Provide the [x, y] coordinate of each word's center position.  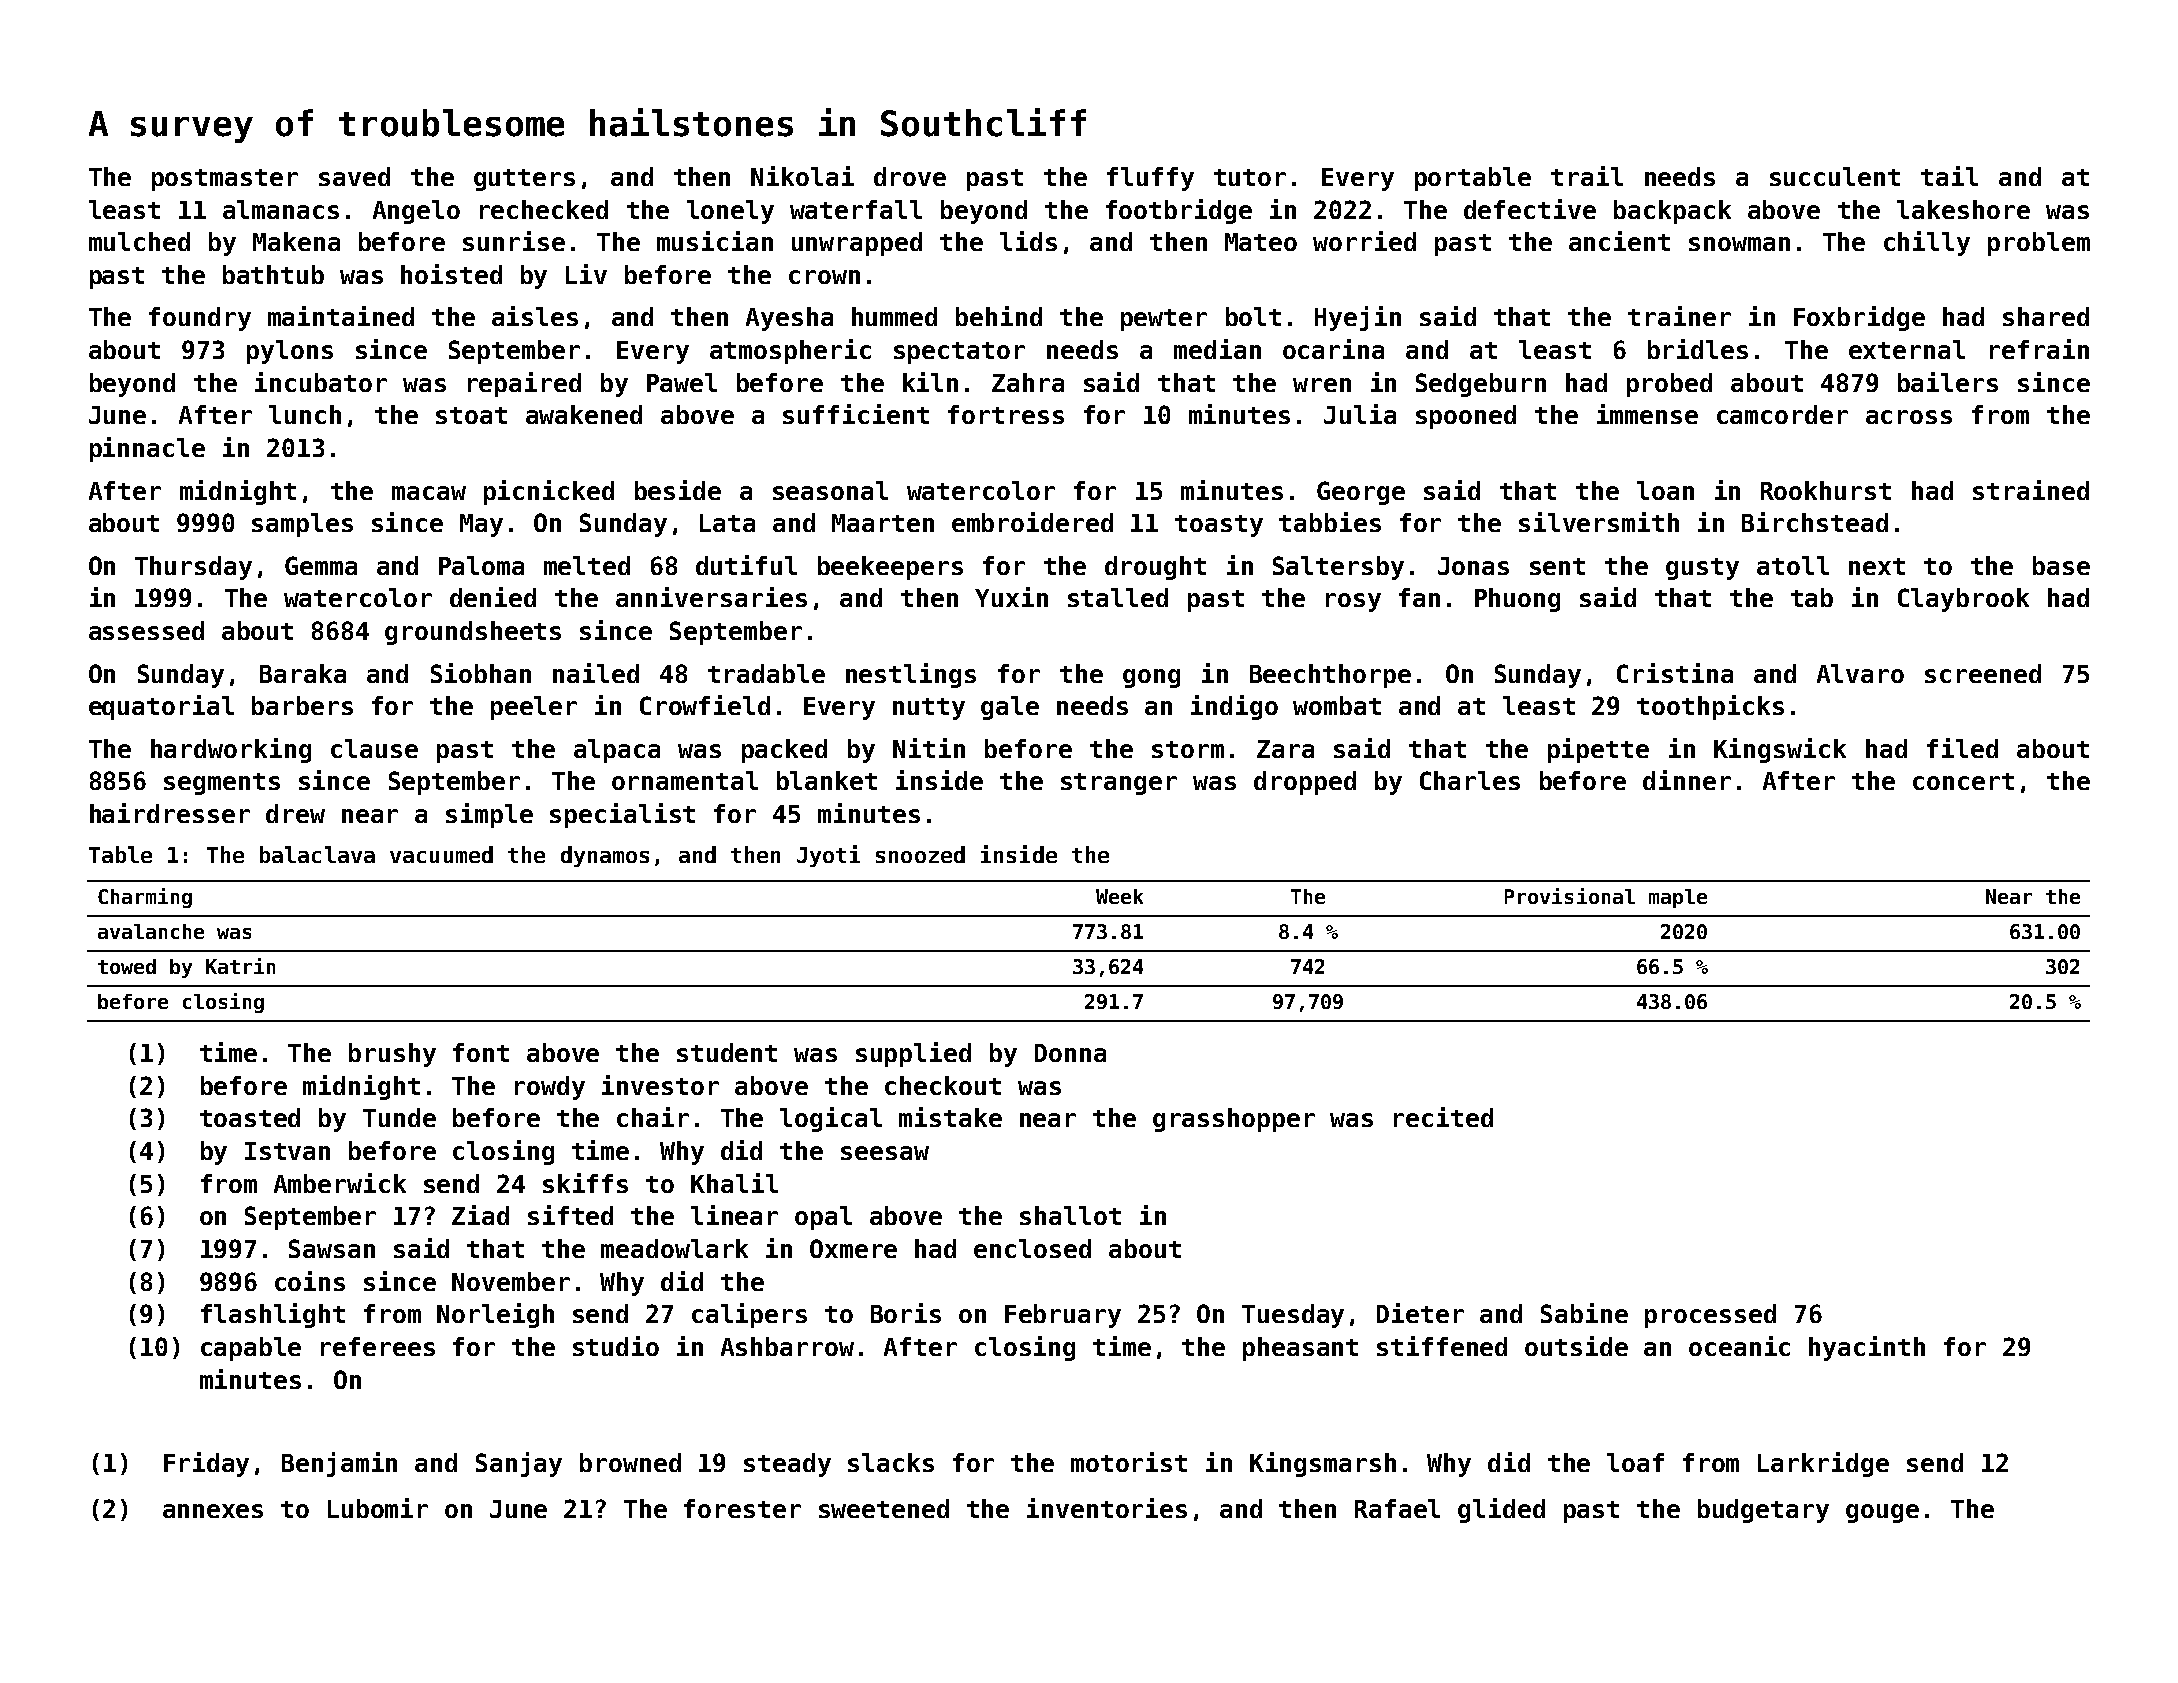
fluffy [1150, 179]
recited [1443, 1117]
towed [127, 966]
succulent [1835, 176]
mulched [139, 241]
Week [1119, 896]
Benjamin [339, 1464]
